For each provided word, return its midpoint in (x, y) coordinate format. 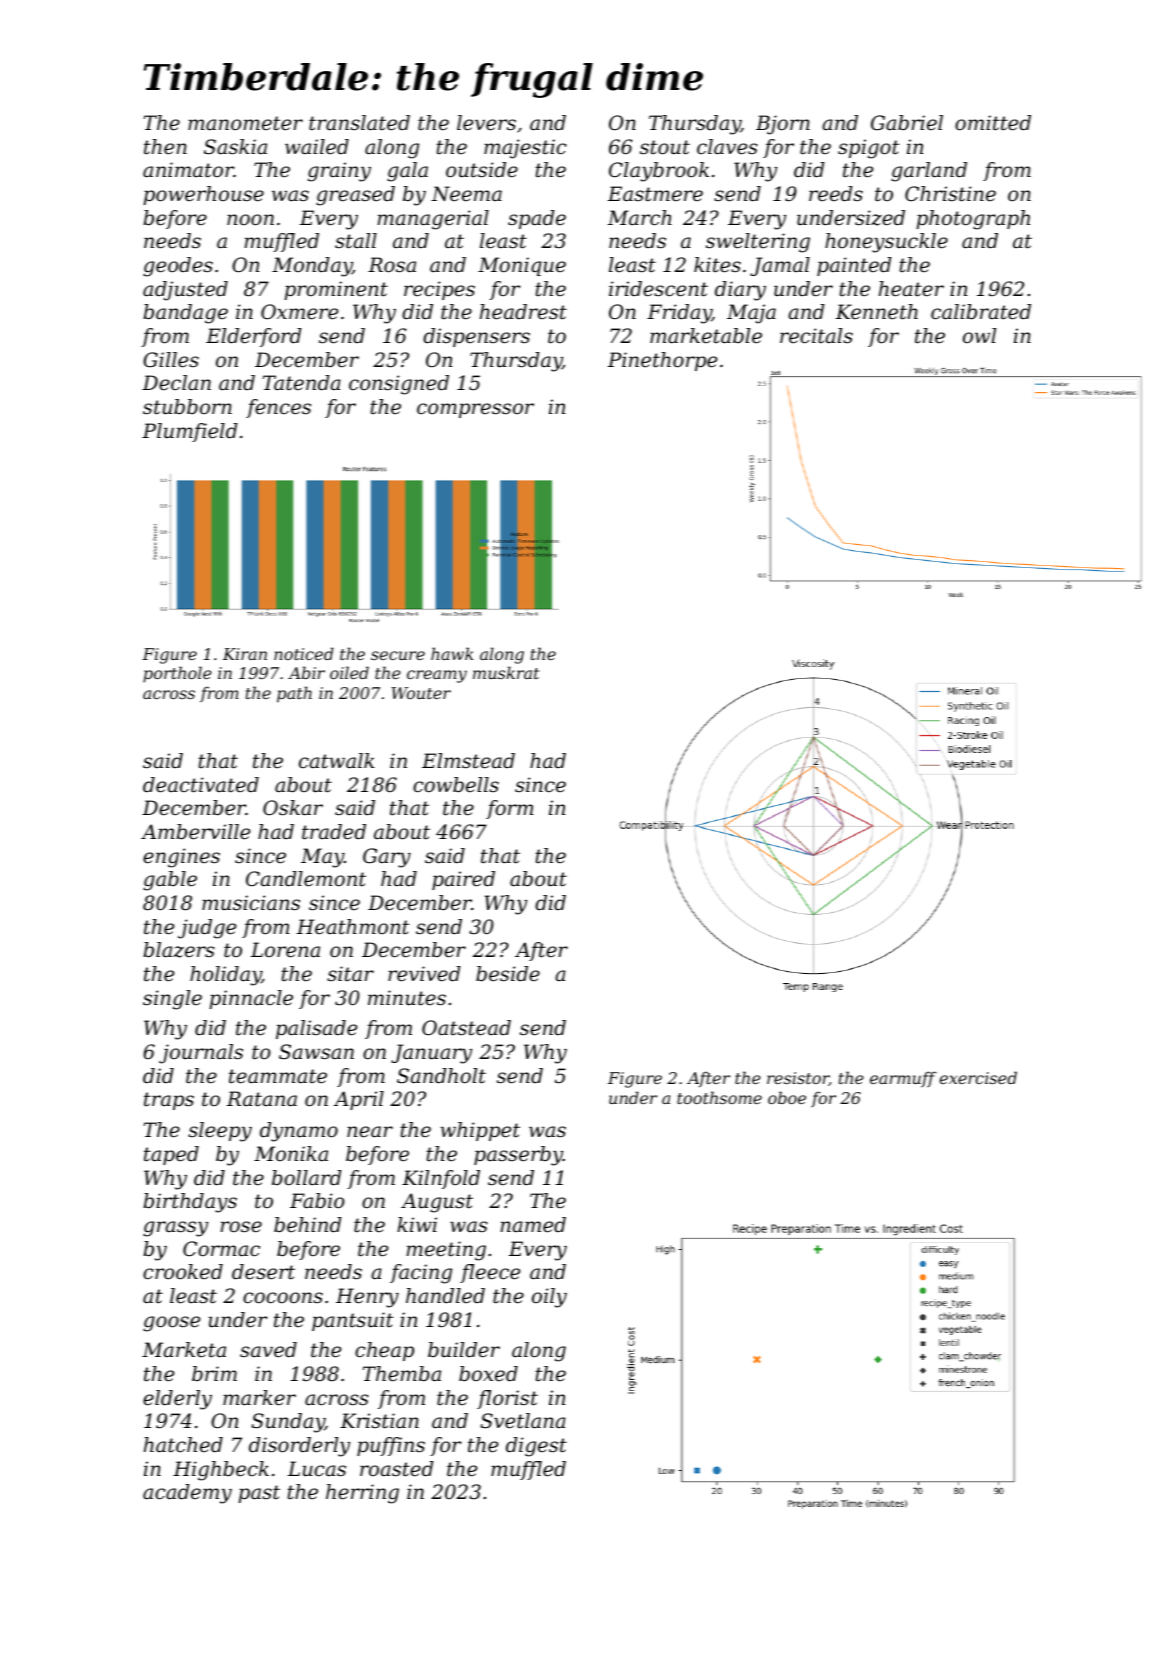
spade (537, 219)
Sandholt (441, 1076)
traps (169, 1101)
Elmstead (468, 761)
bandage (185, 314)
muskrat (506, 672)
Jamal (780, 266)
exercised (978, 1077)
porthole (177, 674)
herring (362, 1494)
